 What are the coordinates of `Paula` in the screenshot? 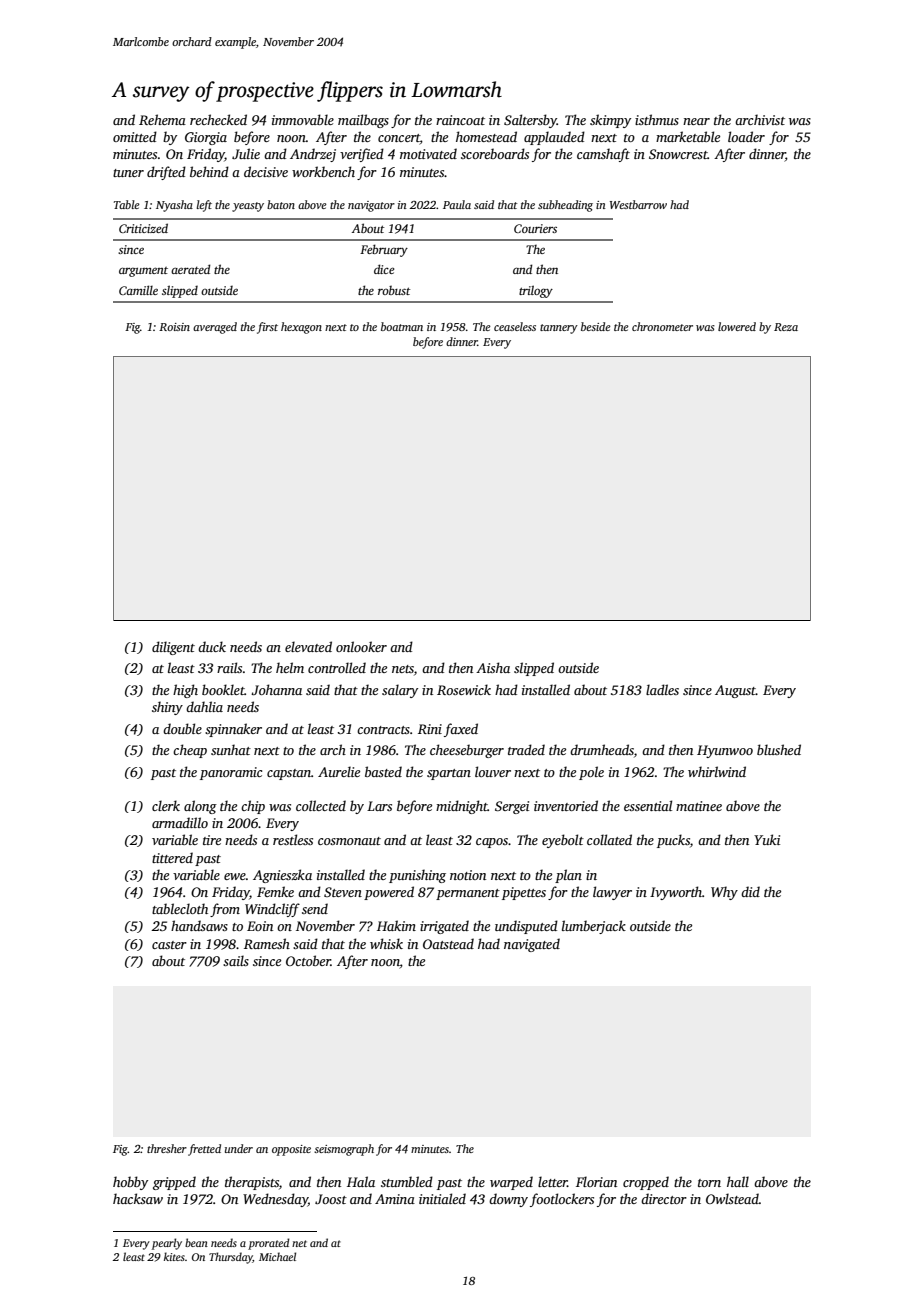 It's located at (457, 204).
